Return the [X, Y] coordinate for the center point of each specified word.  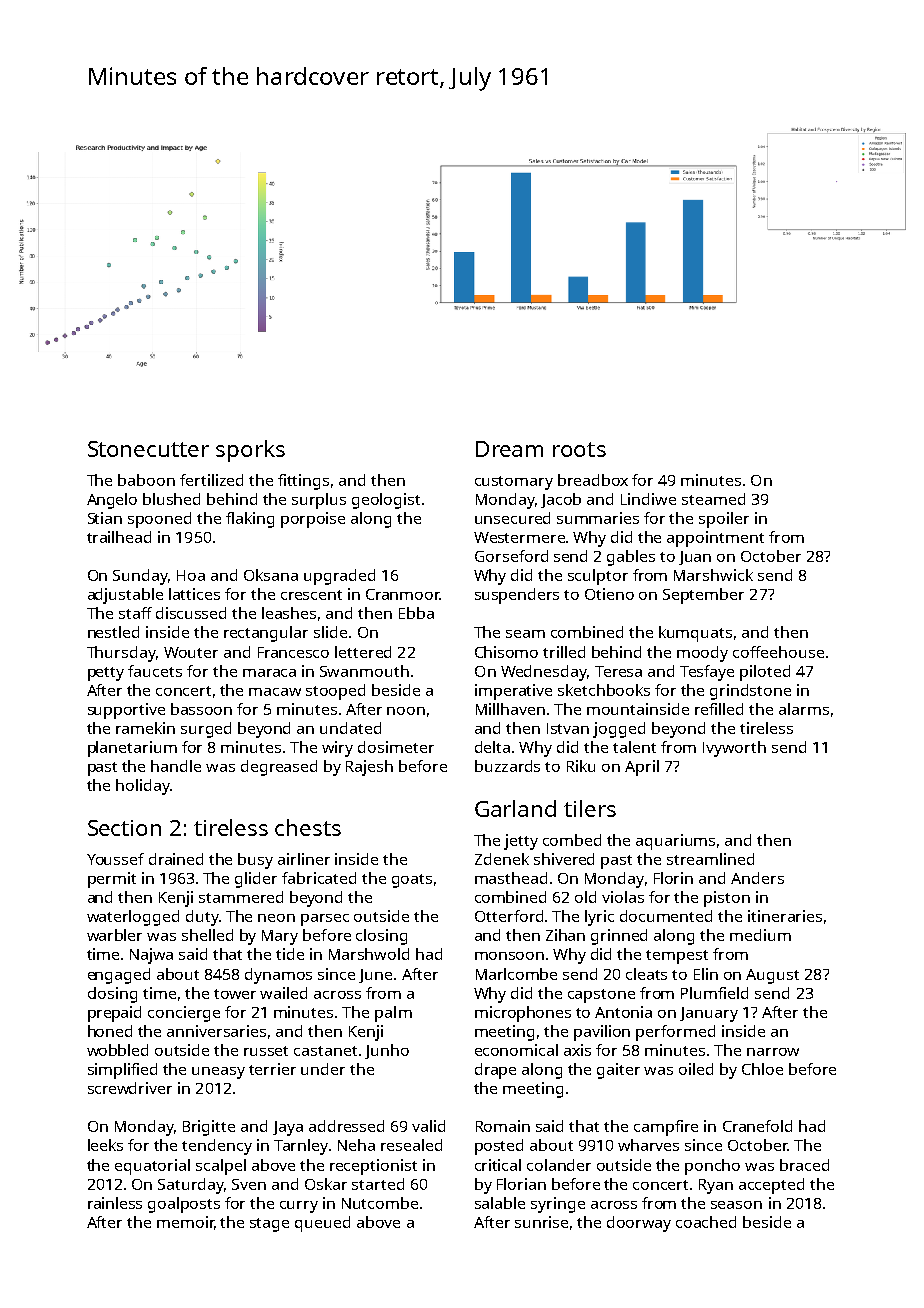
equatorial [152, 1167]
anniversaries [216, 1031]
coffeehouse [778, 652]
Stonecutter [148, 449]
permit [112, 880]
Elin [706, 974]
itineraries [785, 916]
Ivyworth [734, 749]
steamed [713, 499]
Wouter [191, 652]
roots [579, 449]
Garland [515, 808]
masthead [511, 878]
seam [525, 634]
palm [393, 1014]
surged [206, 730]
